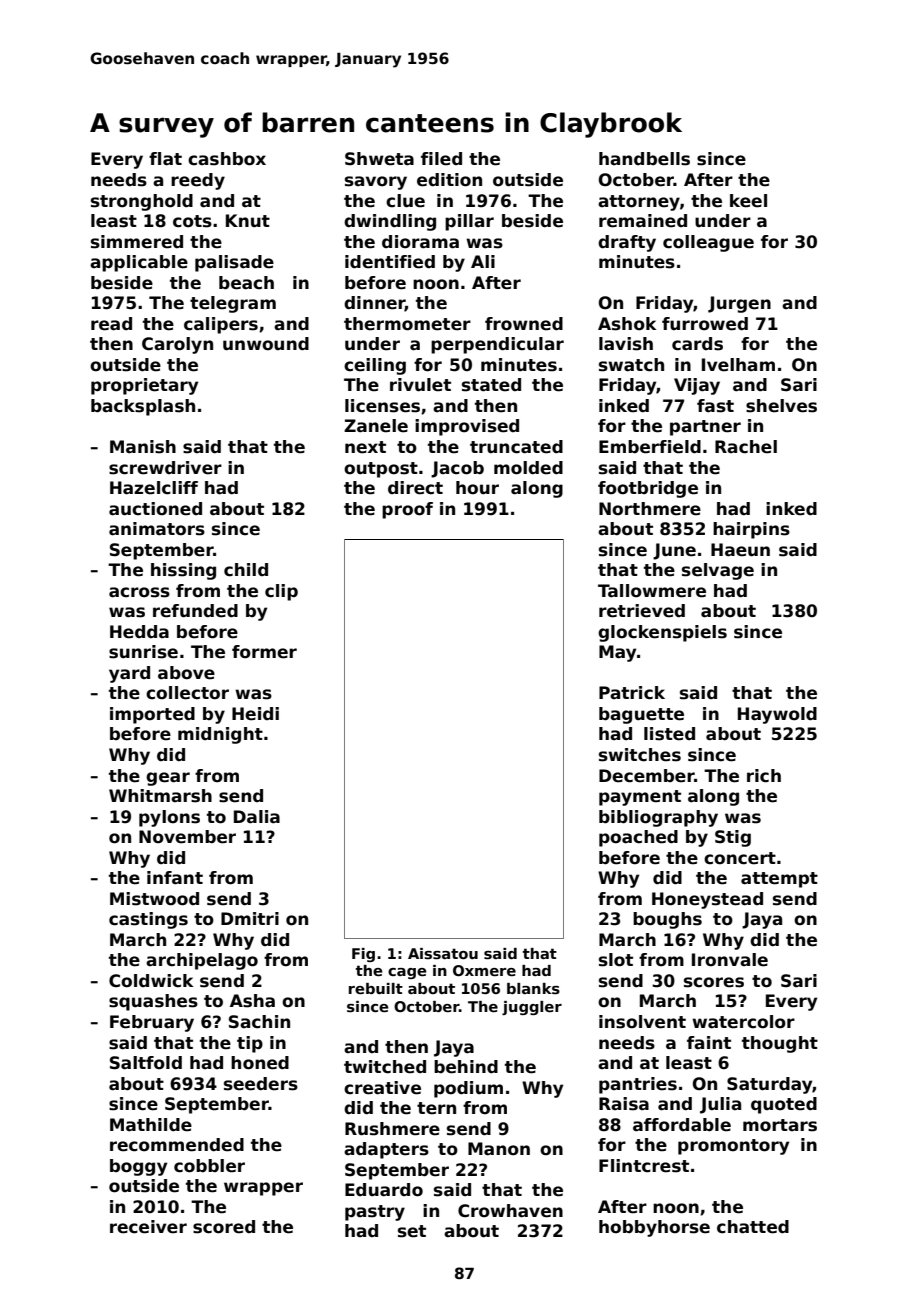 This screenshot has height=1316, width=908. I want to click on receiver, so click(148, 1227).
